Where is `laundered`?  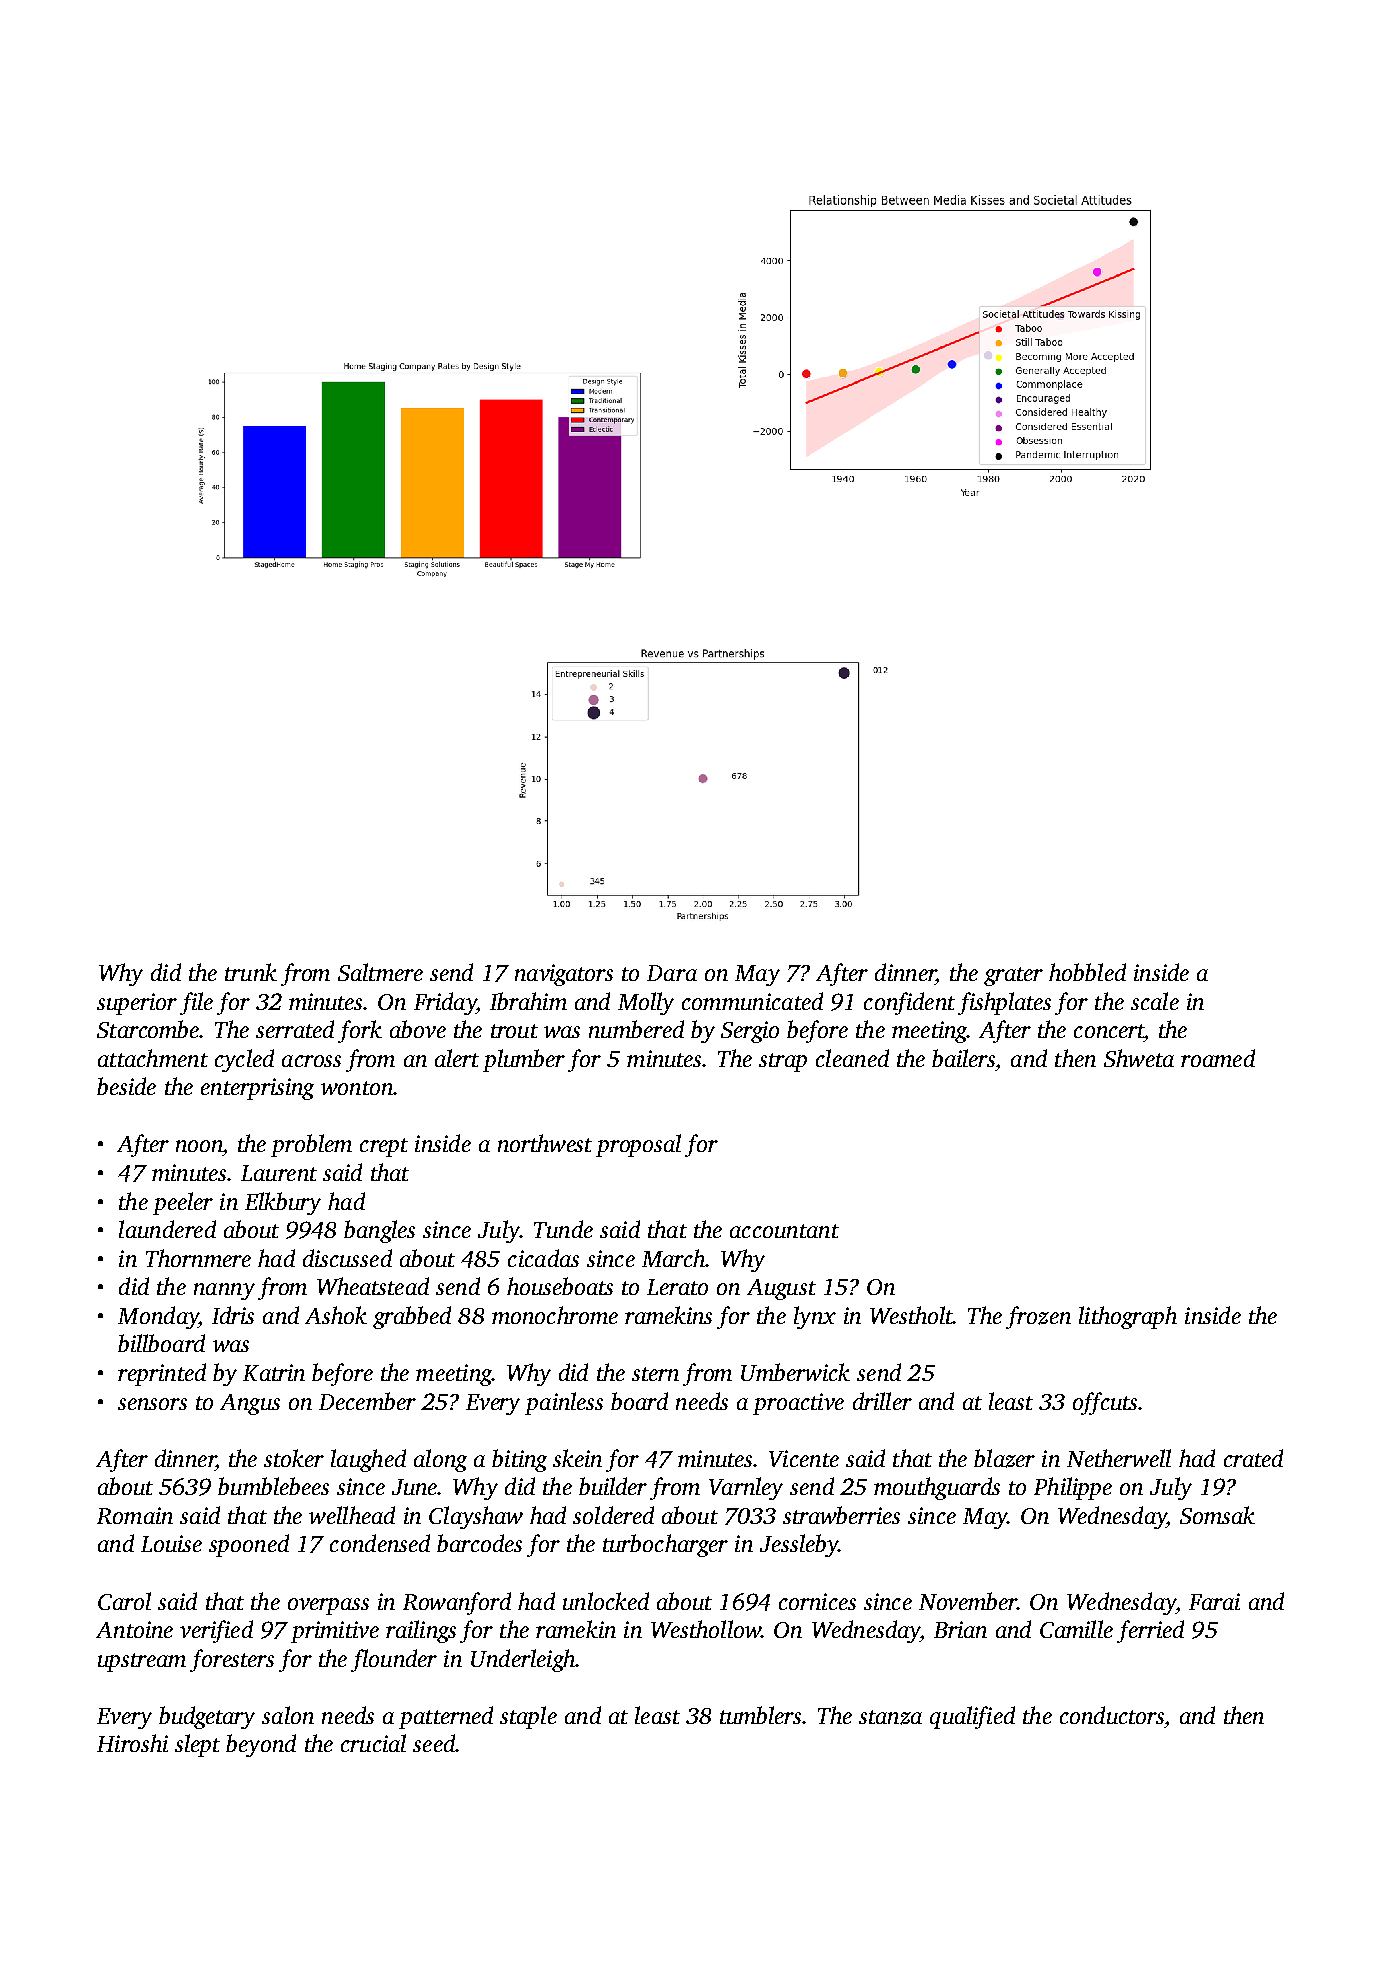 laundered is located at coordinates (167, 1229).
